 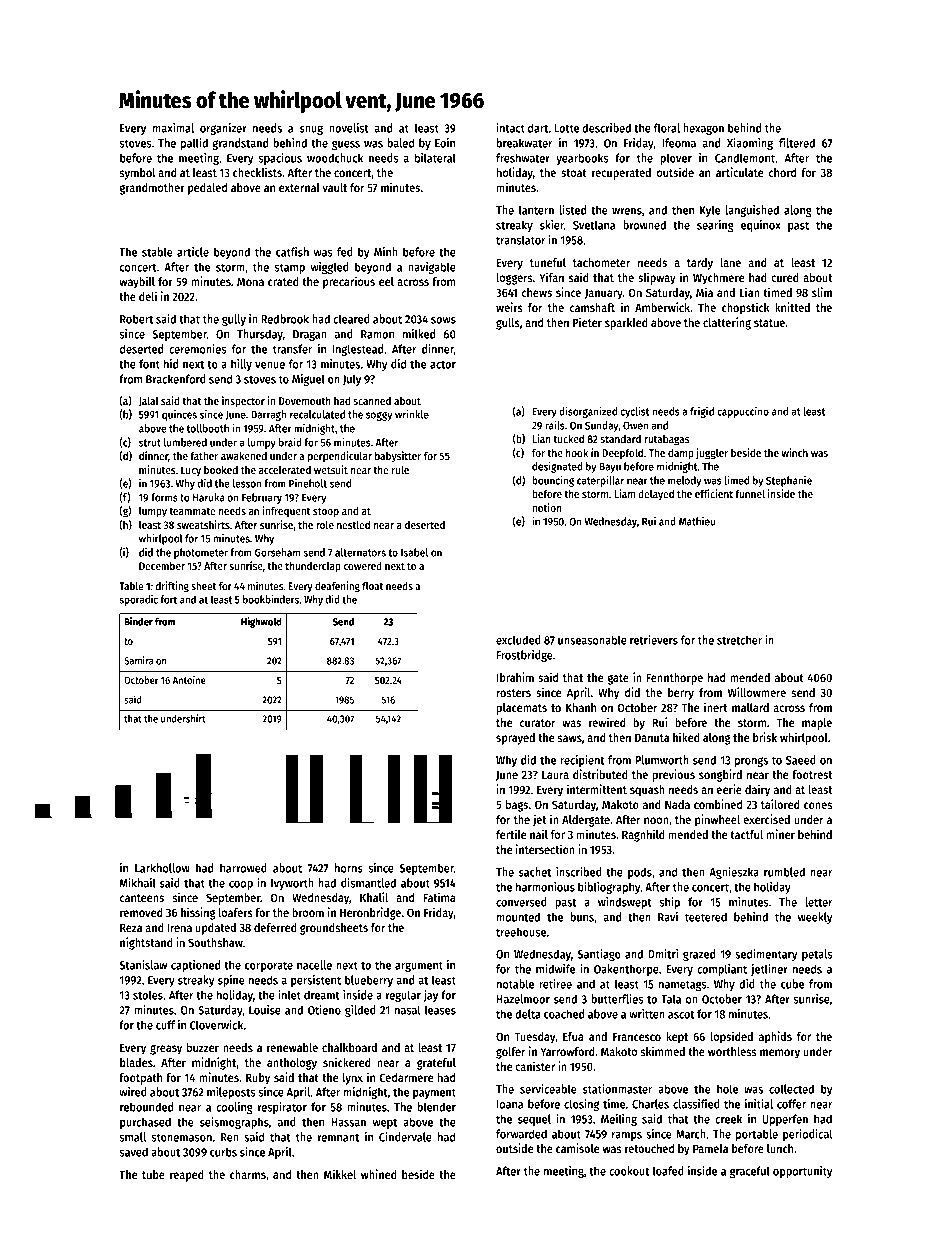 What do you see at coordinates (137, 282) in the document?
I see `waybill` at bounding box center [137, 282].
